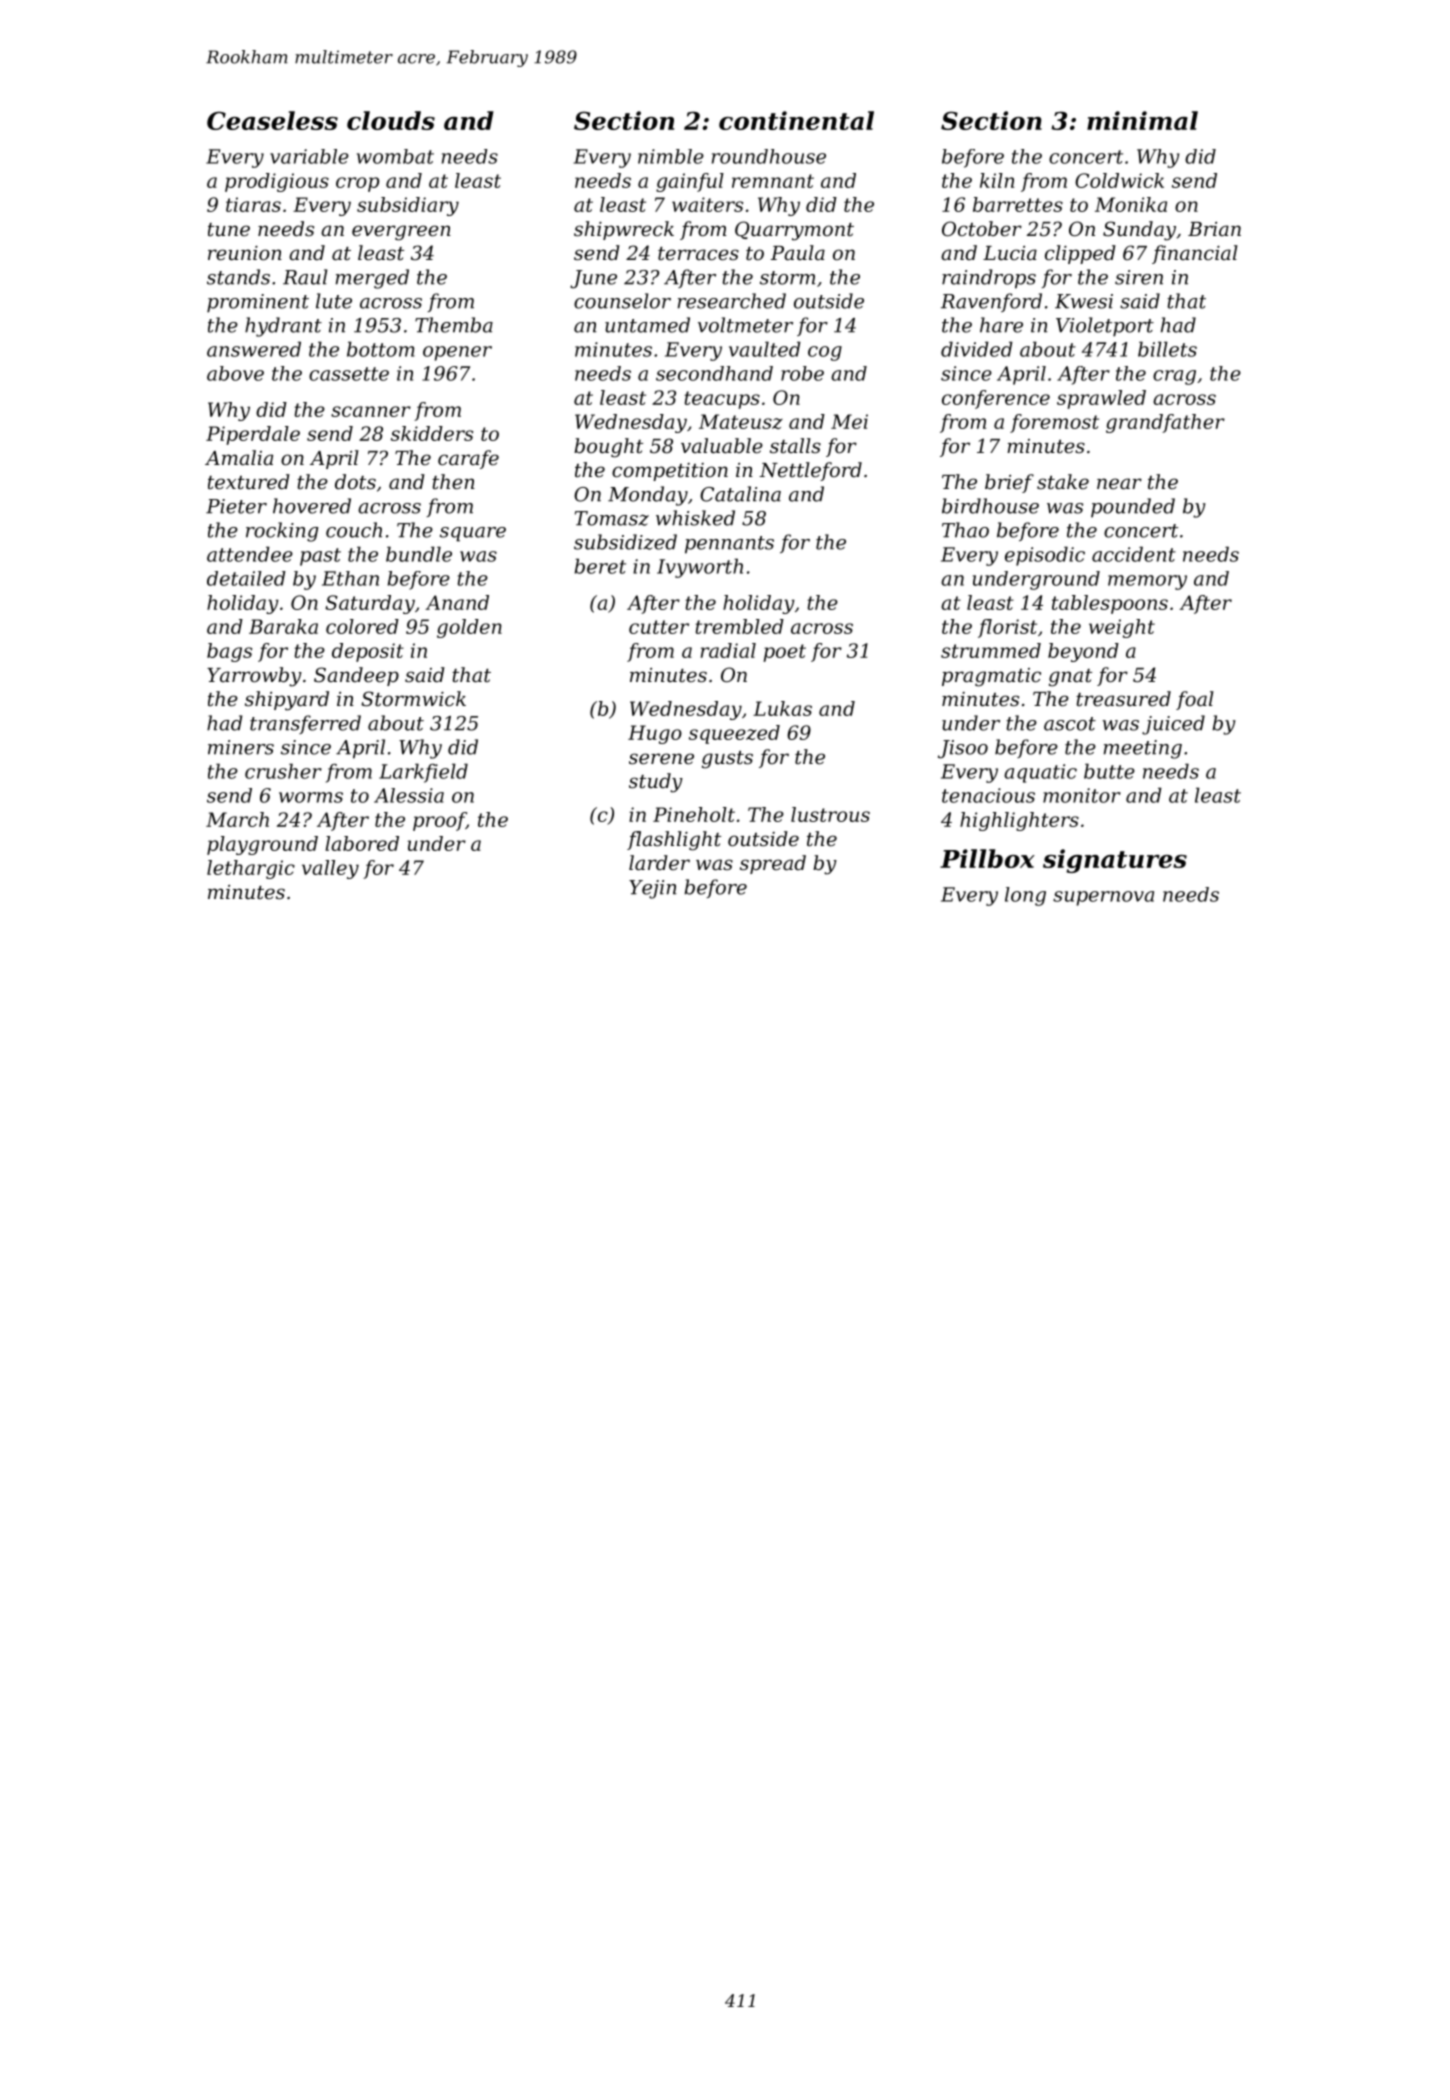 The height and width of the image is (2100, 1450). I want to click on detailed, so click(246, 578).
